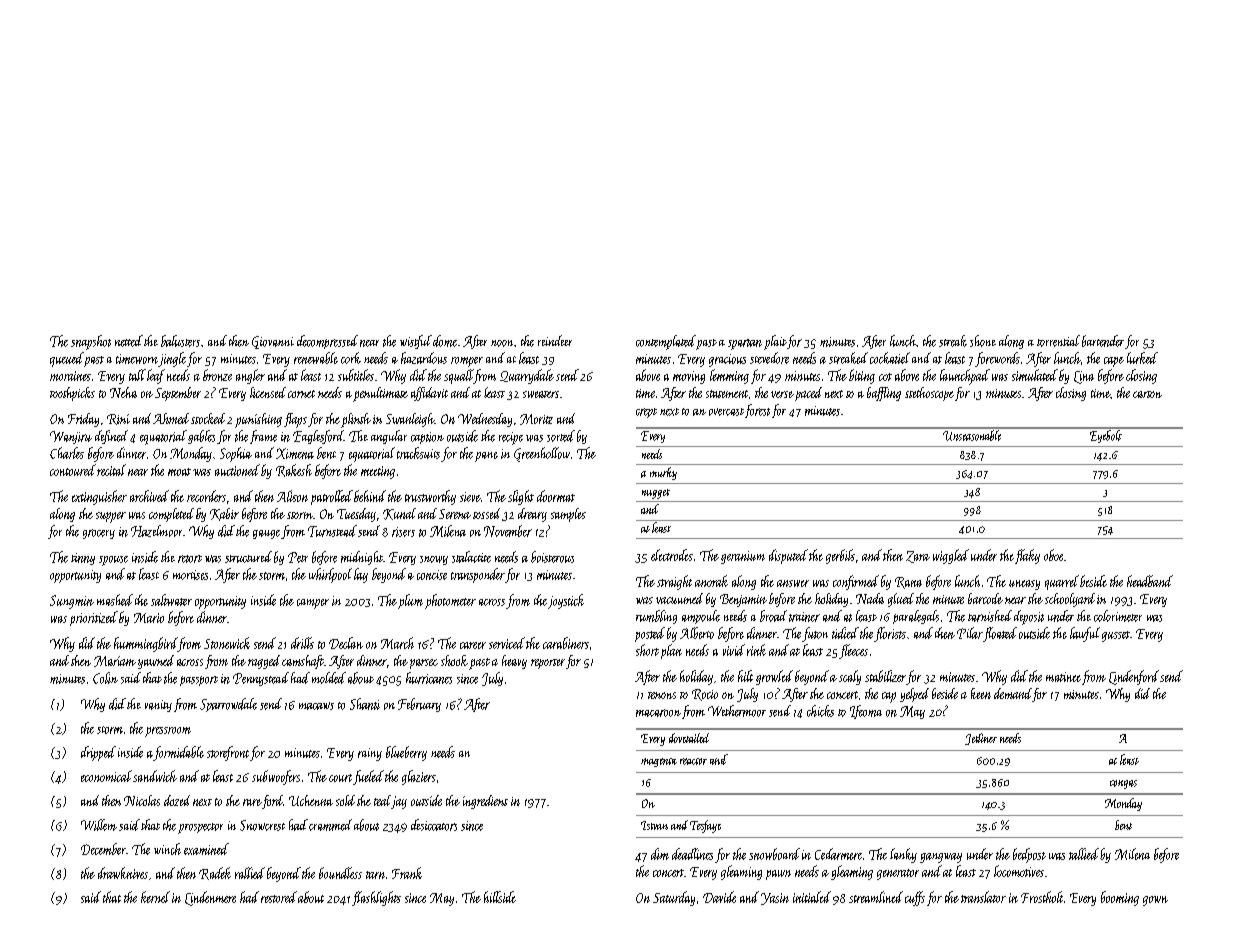  I want to click on cornet, so click(301, 394).
